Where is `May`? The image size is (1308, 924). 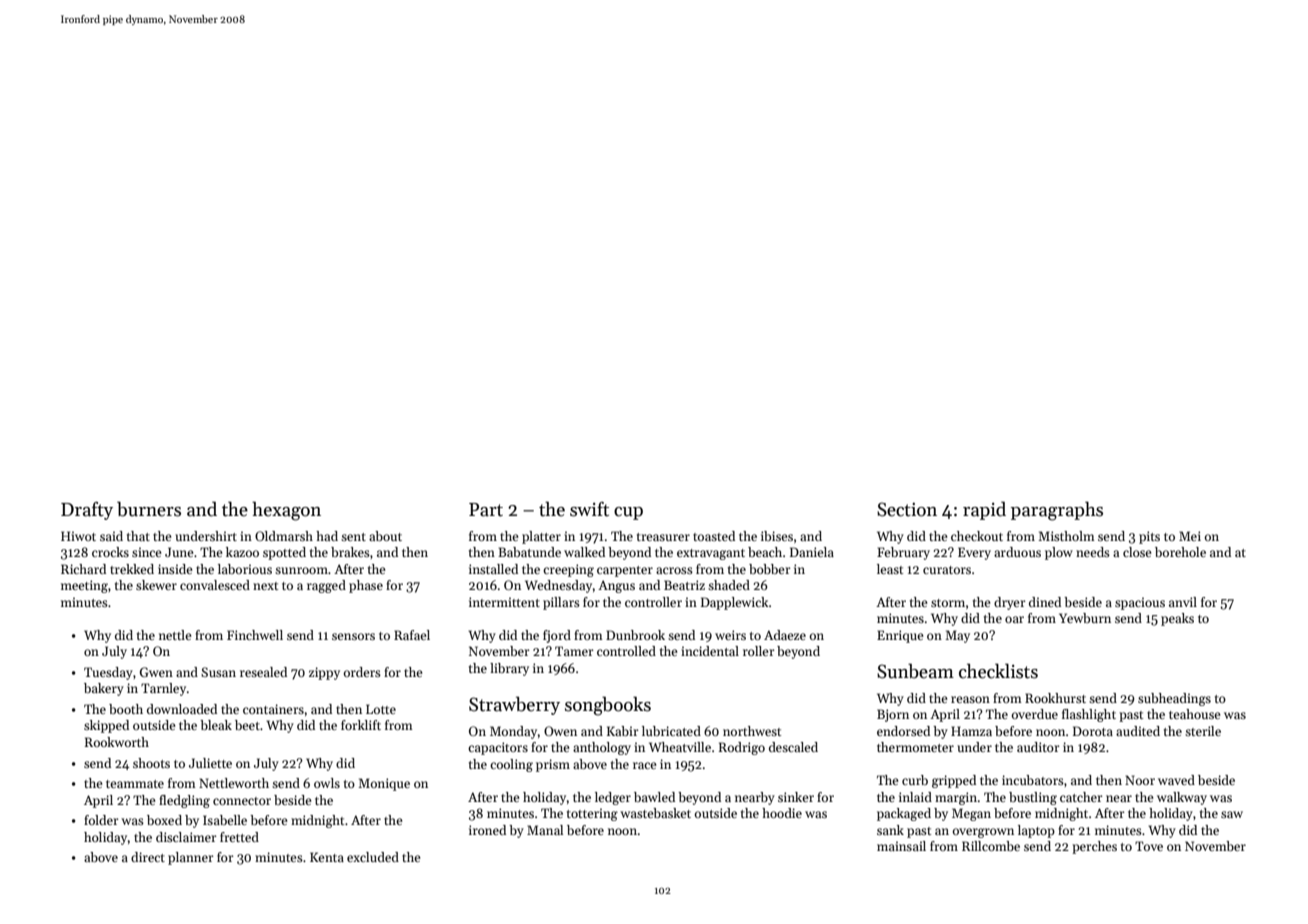
May is located at coordinates (957, 636).
